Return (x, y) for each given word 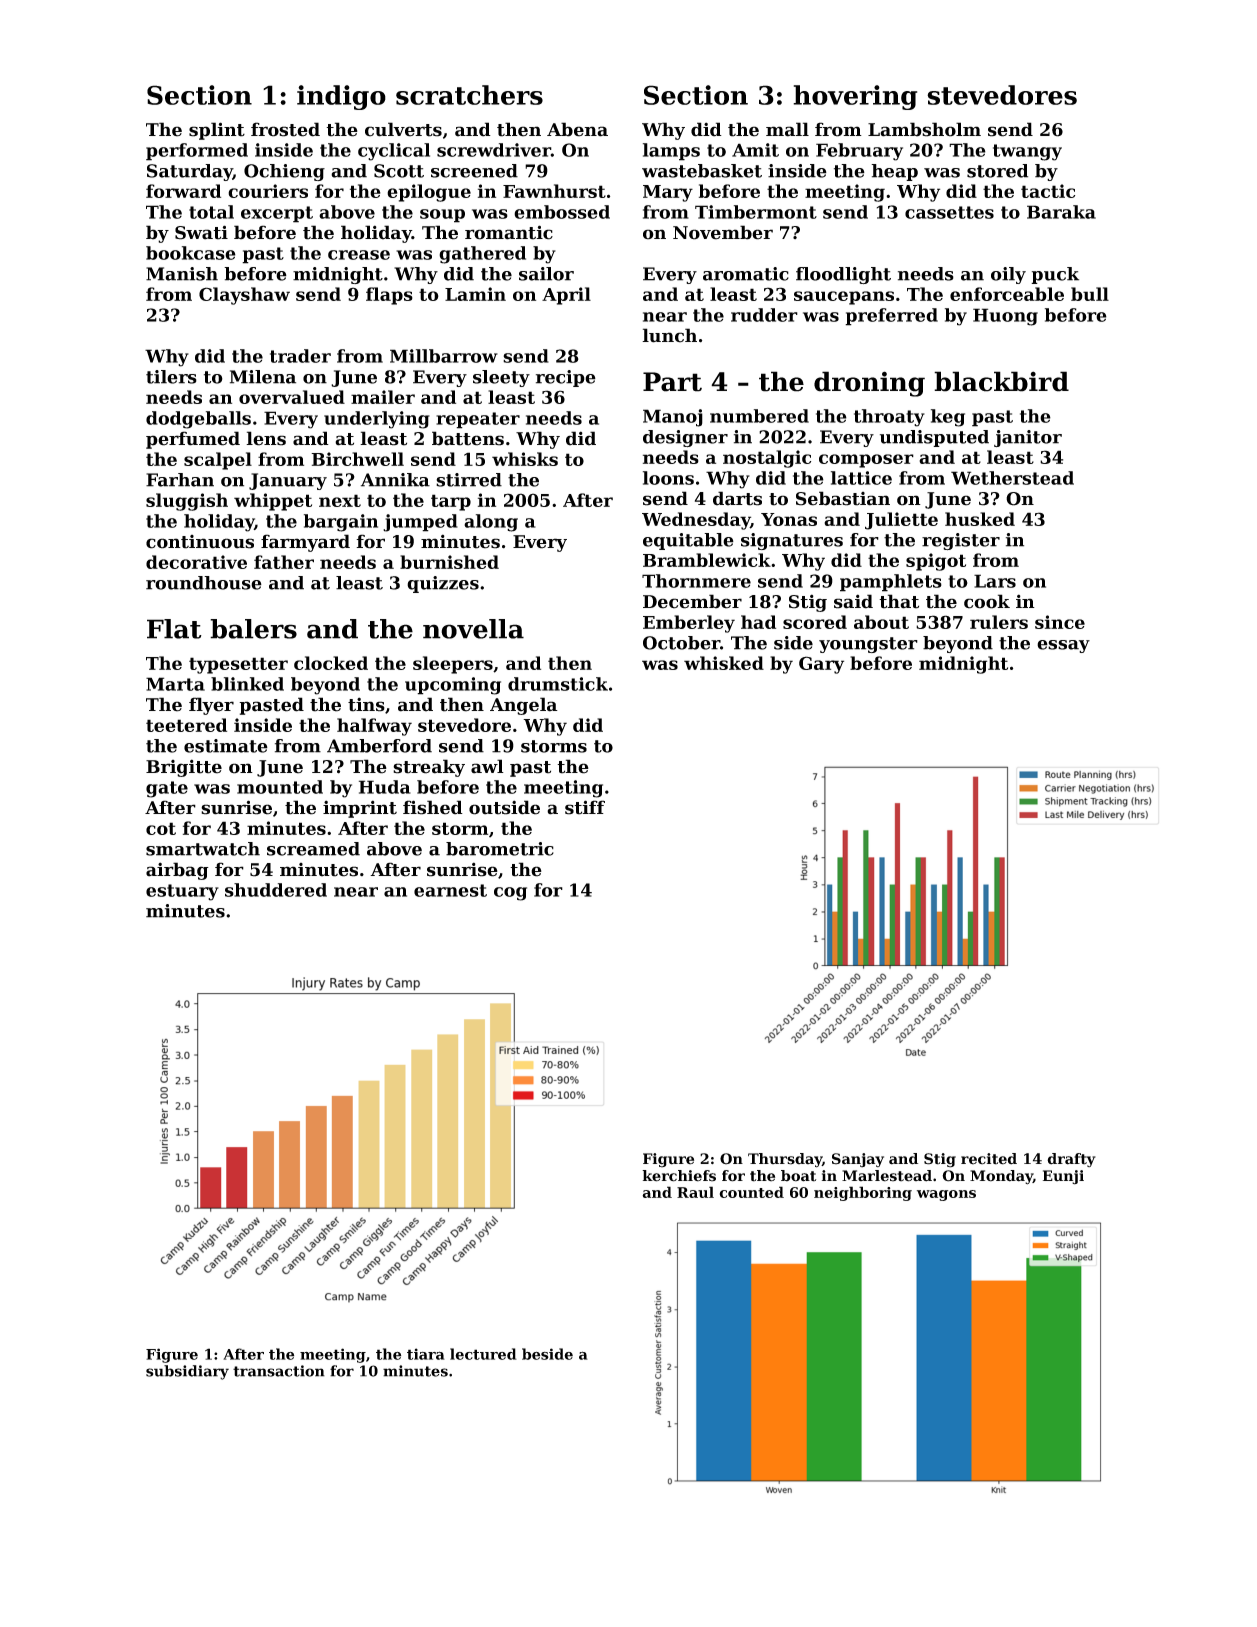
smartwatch (203, 849)
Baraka (1061, 212)
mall (787, 129)
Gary (821, 665)
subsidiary (187, 1372)
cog (510, 894)
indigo (341, 97)
